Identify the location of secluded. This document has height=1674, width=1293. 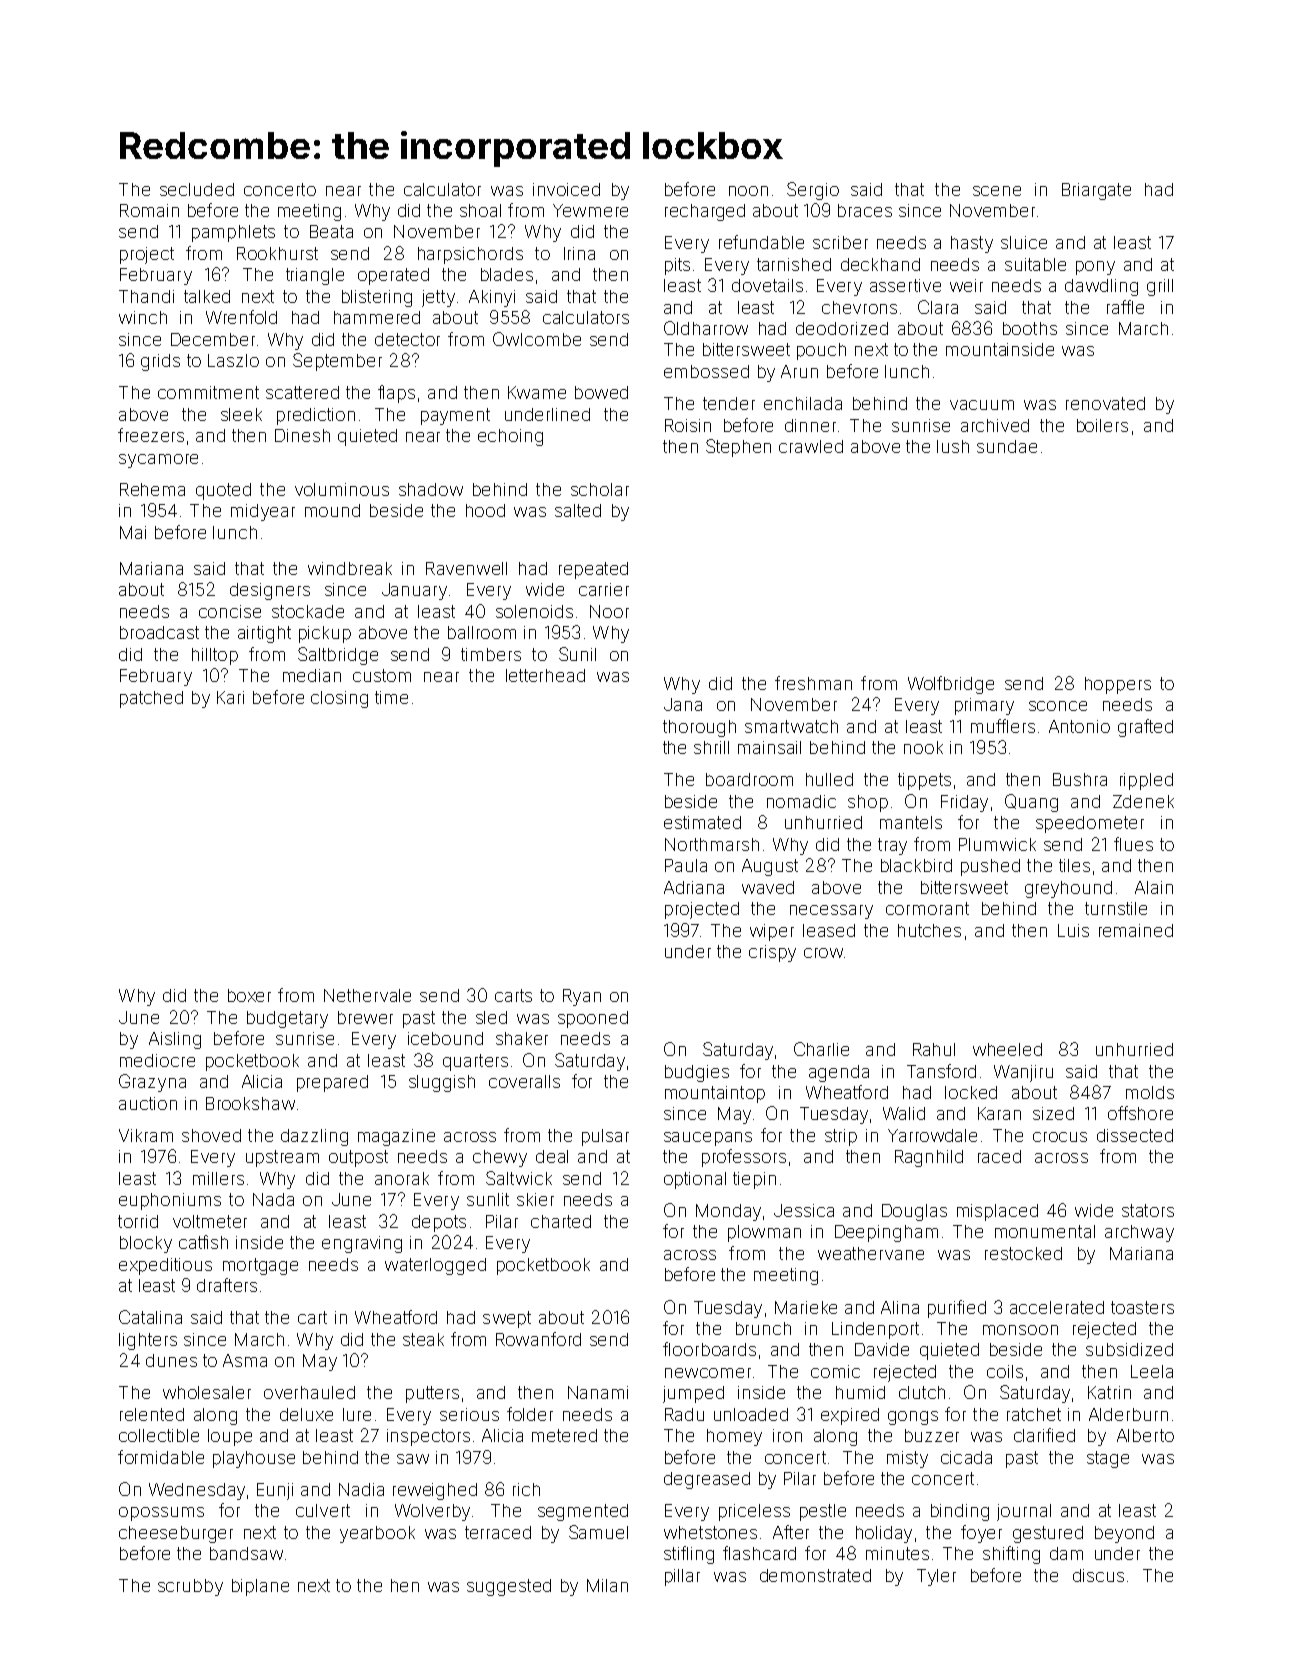
(197, 189).
